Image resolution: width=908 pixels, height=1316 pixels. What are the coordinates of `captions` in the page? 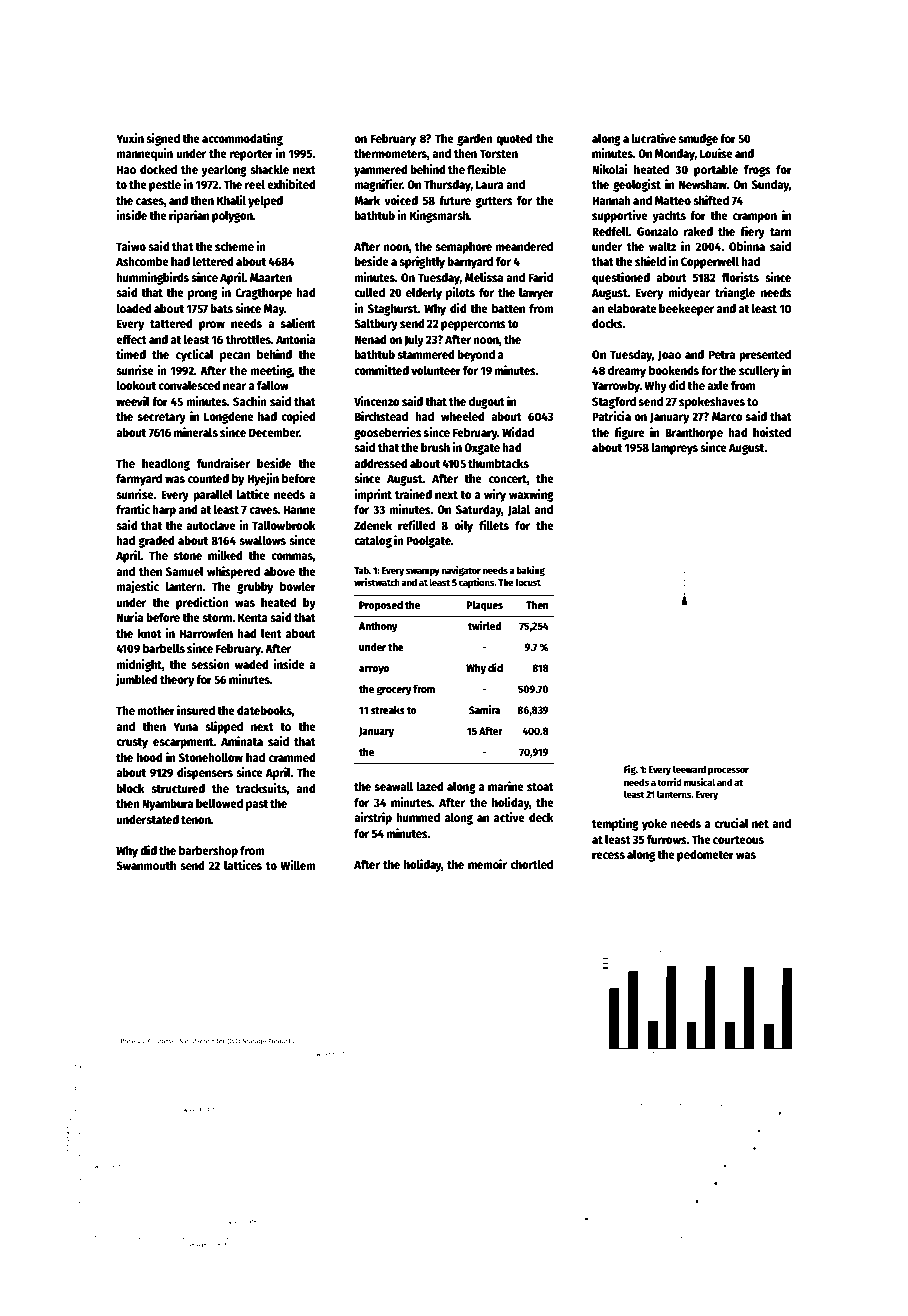 It's located at (476, 583).
